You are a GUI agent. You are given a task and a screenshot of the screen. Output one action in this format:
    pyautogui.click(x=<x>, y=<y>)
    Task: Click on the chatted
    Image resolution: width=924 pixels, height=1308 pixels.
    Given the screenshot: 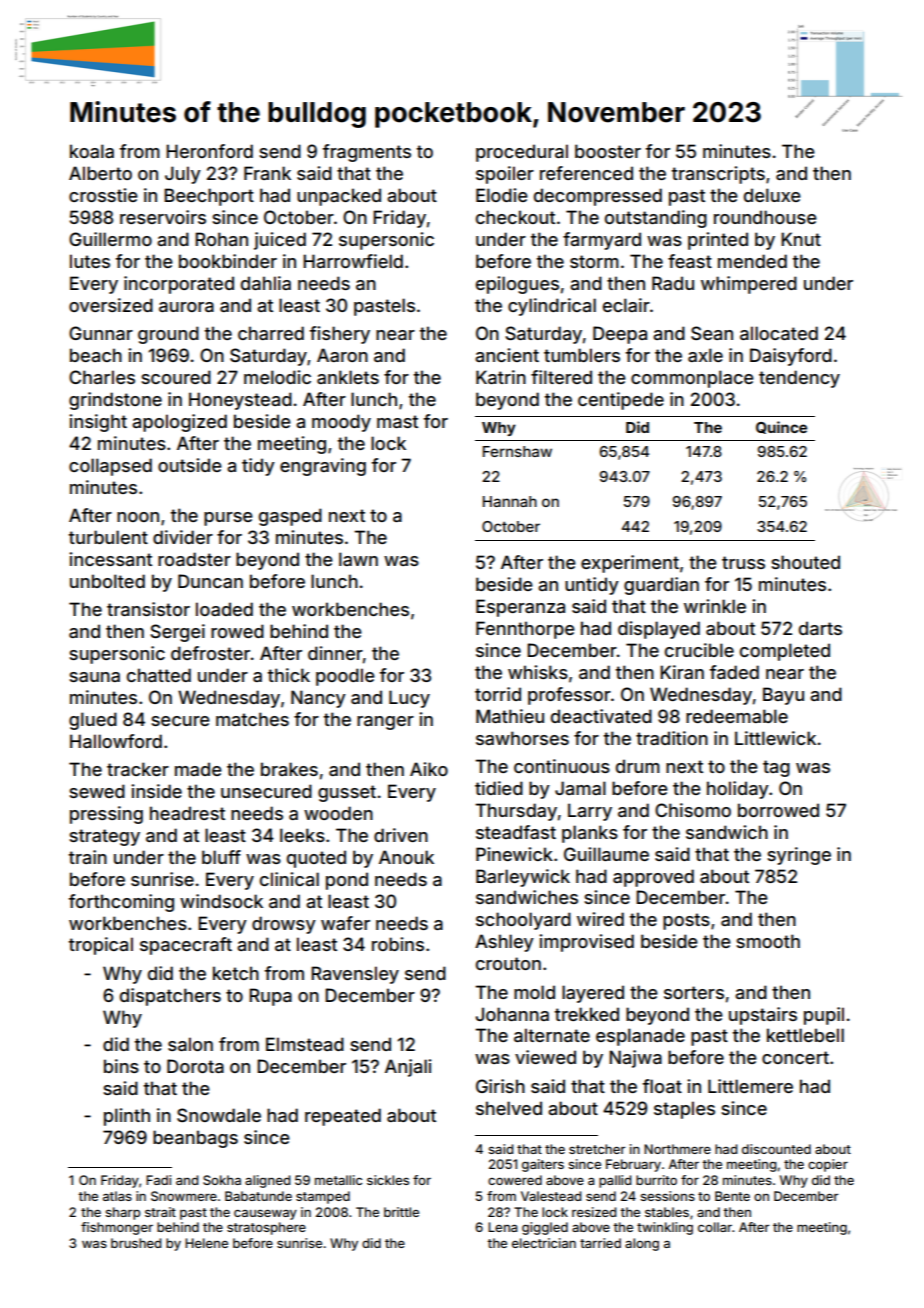 What is the action you would take?
    pyautogui.click(x=159, y=675)
